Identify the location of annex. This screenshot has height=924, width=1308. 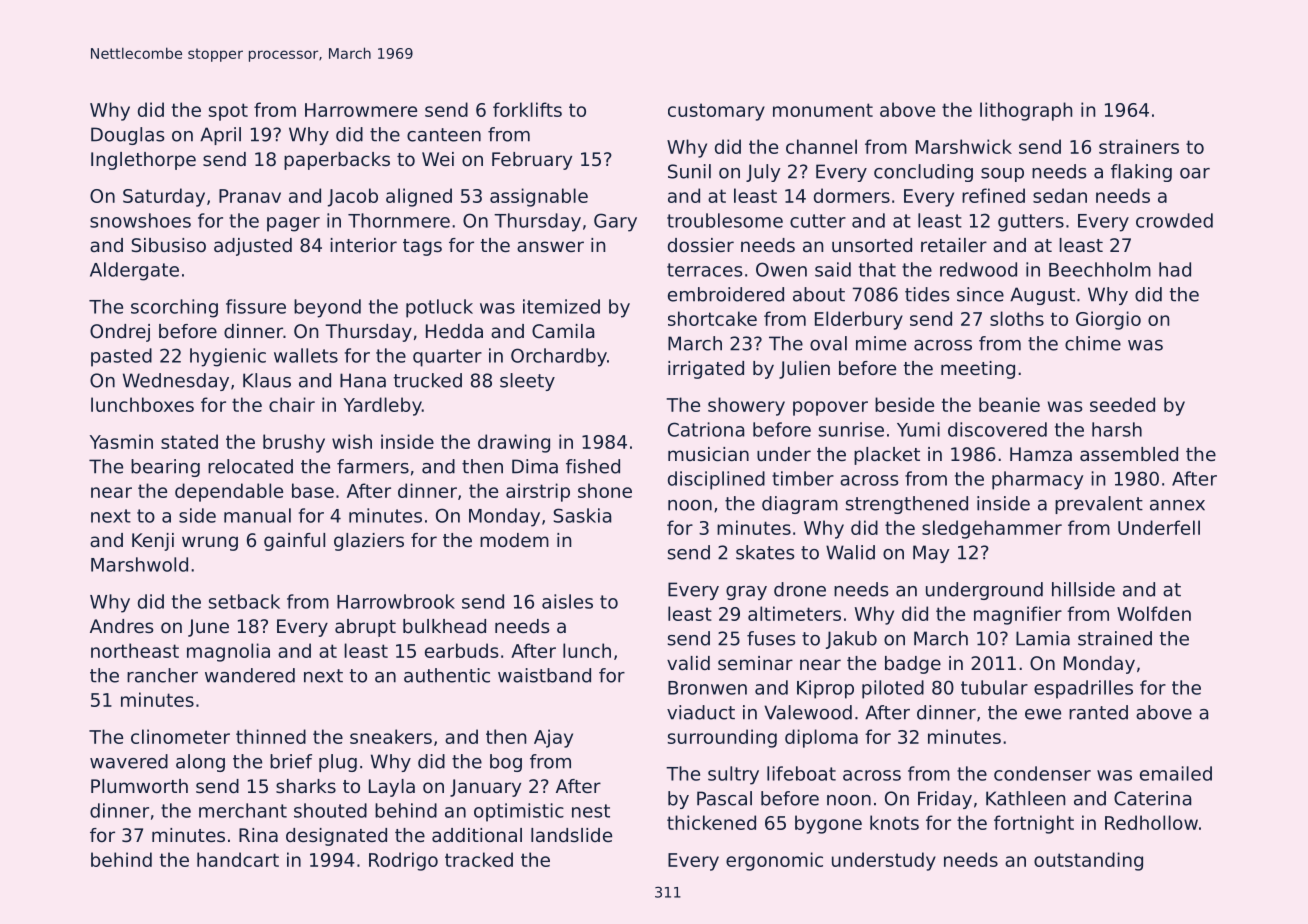
(1177, 505).
